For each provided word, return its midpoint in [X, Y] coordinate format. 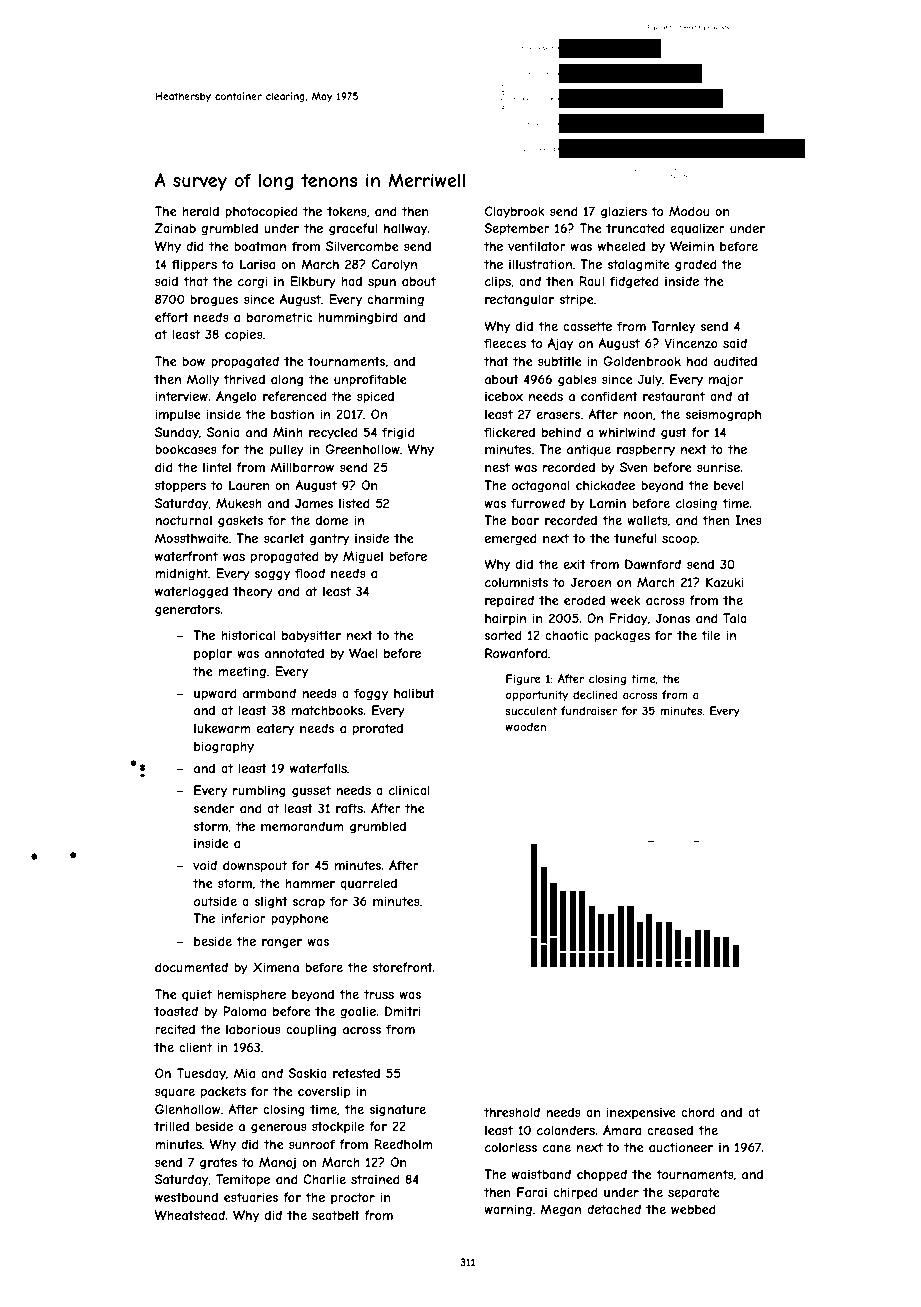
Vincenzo [691, 343]
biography [224, 747]
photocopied [261, 212]
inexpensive [641, 1113]
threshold [512, 1112]
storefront [403, 967]
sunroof [312, 1144]
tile [711, 635]
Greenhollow [362, 449]
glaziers [624, 212]
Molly [203, 380]
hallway [405, 229]
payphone [300, 919]
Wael [363, 653]
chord [698, 1112]
